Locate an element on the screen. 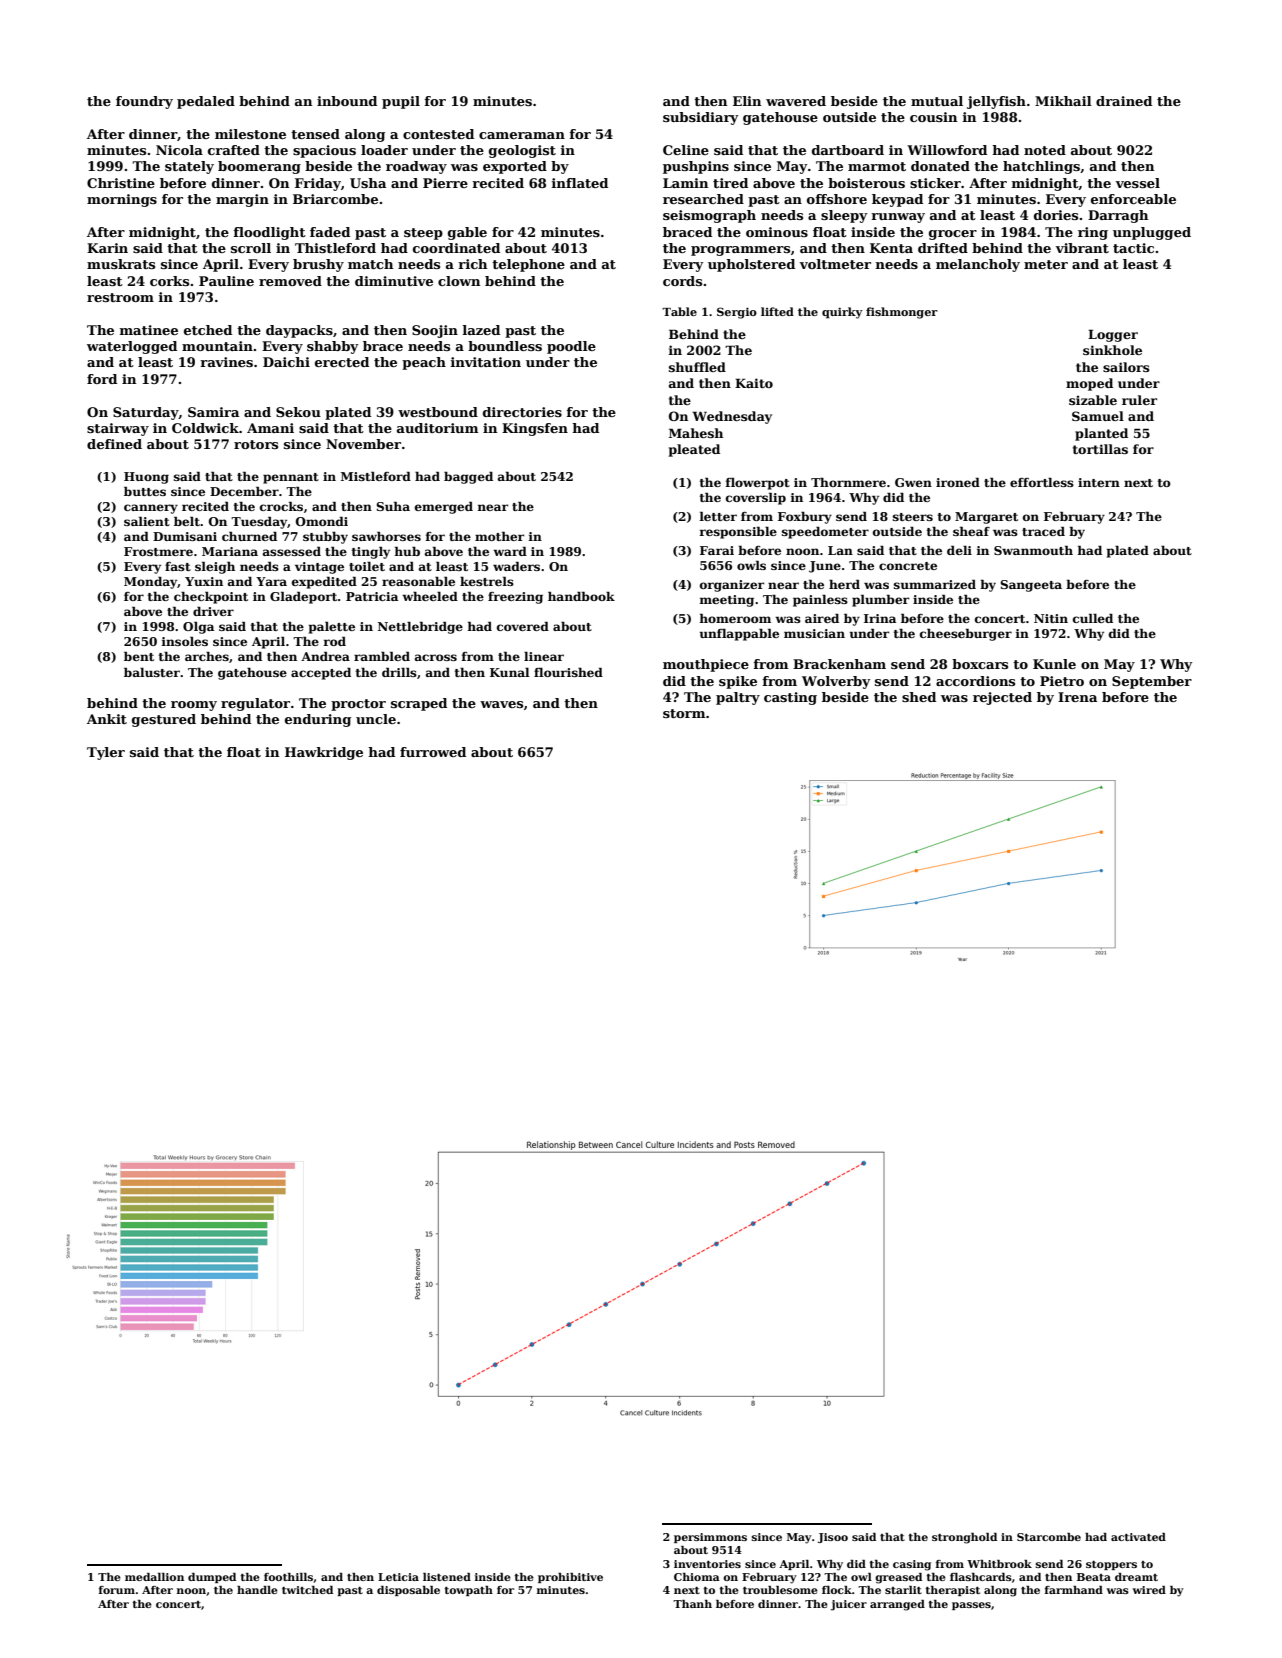  tactic is located at coordinates (1133, 248).
